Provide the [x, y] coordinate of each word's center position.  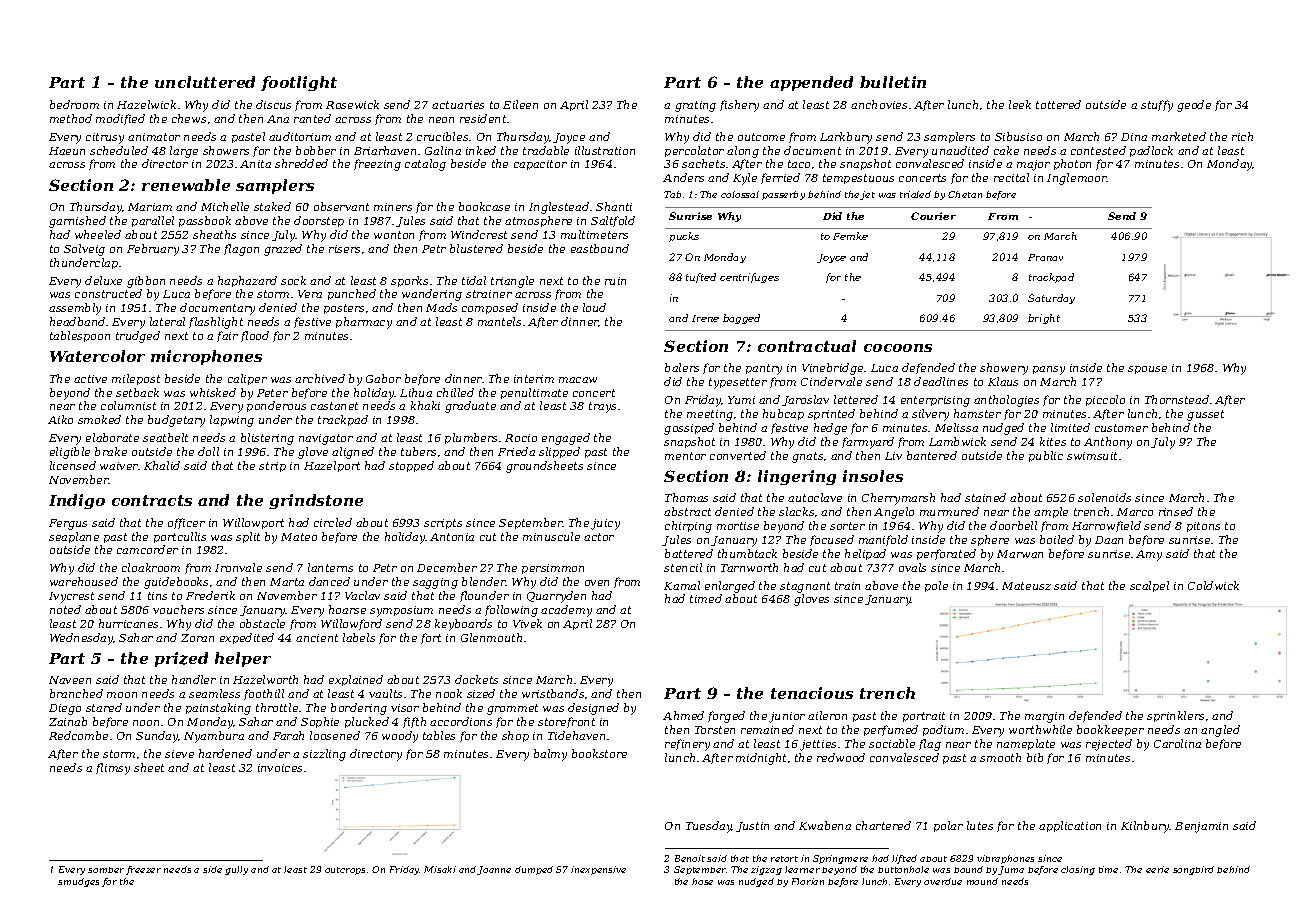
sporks [409, 281]
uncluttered [205, 82]
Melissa [956, 427]
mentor [685, 456]
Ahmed [683, 715]
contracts [152, 500]
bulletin [893, 82]
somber [106, 870]
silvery [930, 415]
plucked [367, 722]
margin [1044, 717]
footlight [299, 83]
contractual [807, 346]
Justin [752, 827]
